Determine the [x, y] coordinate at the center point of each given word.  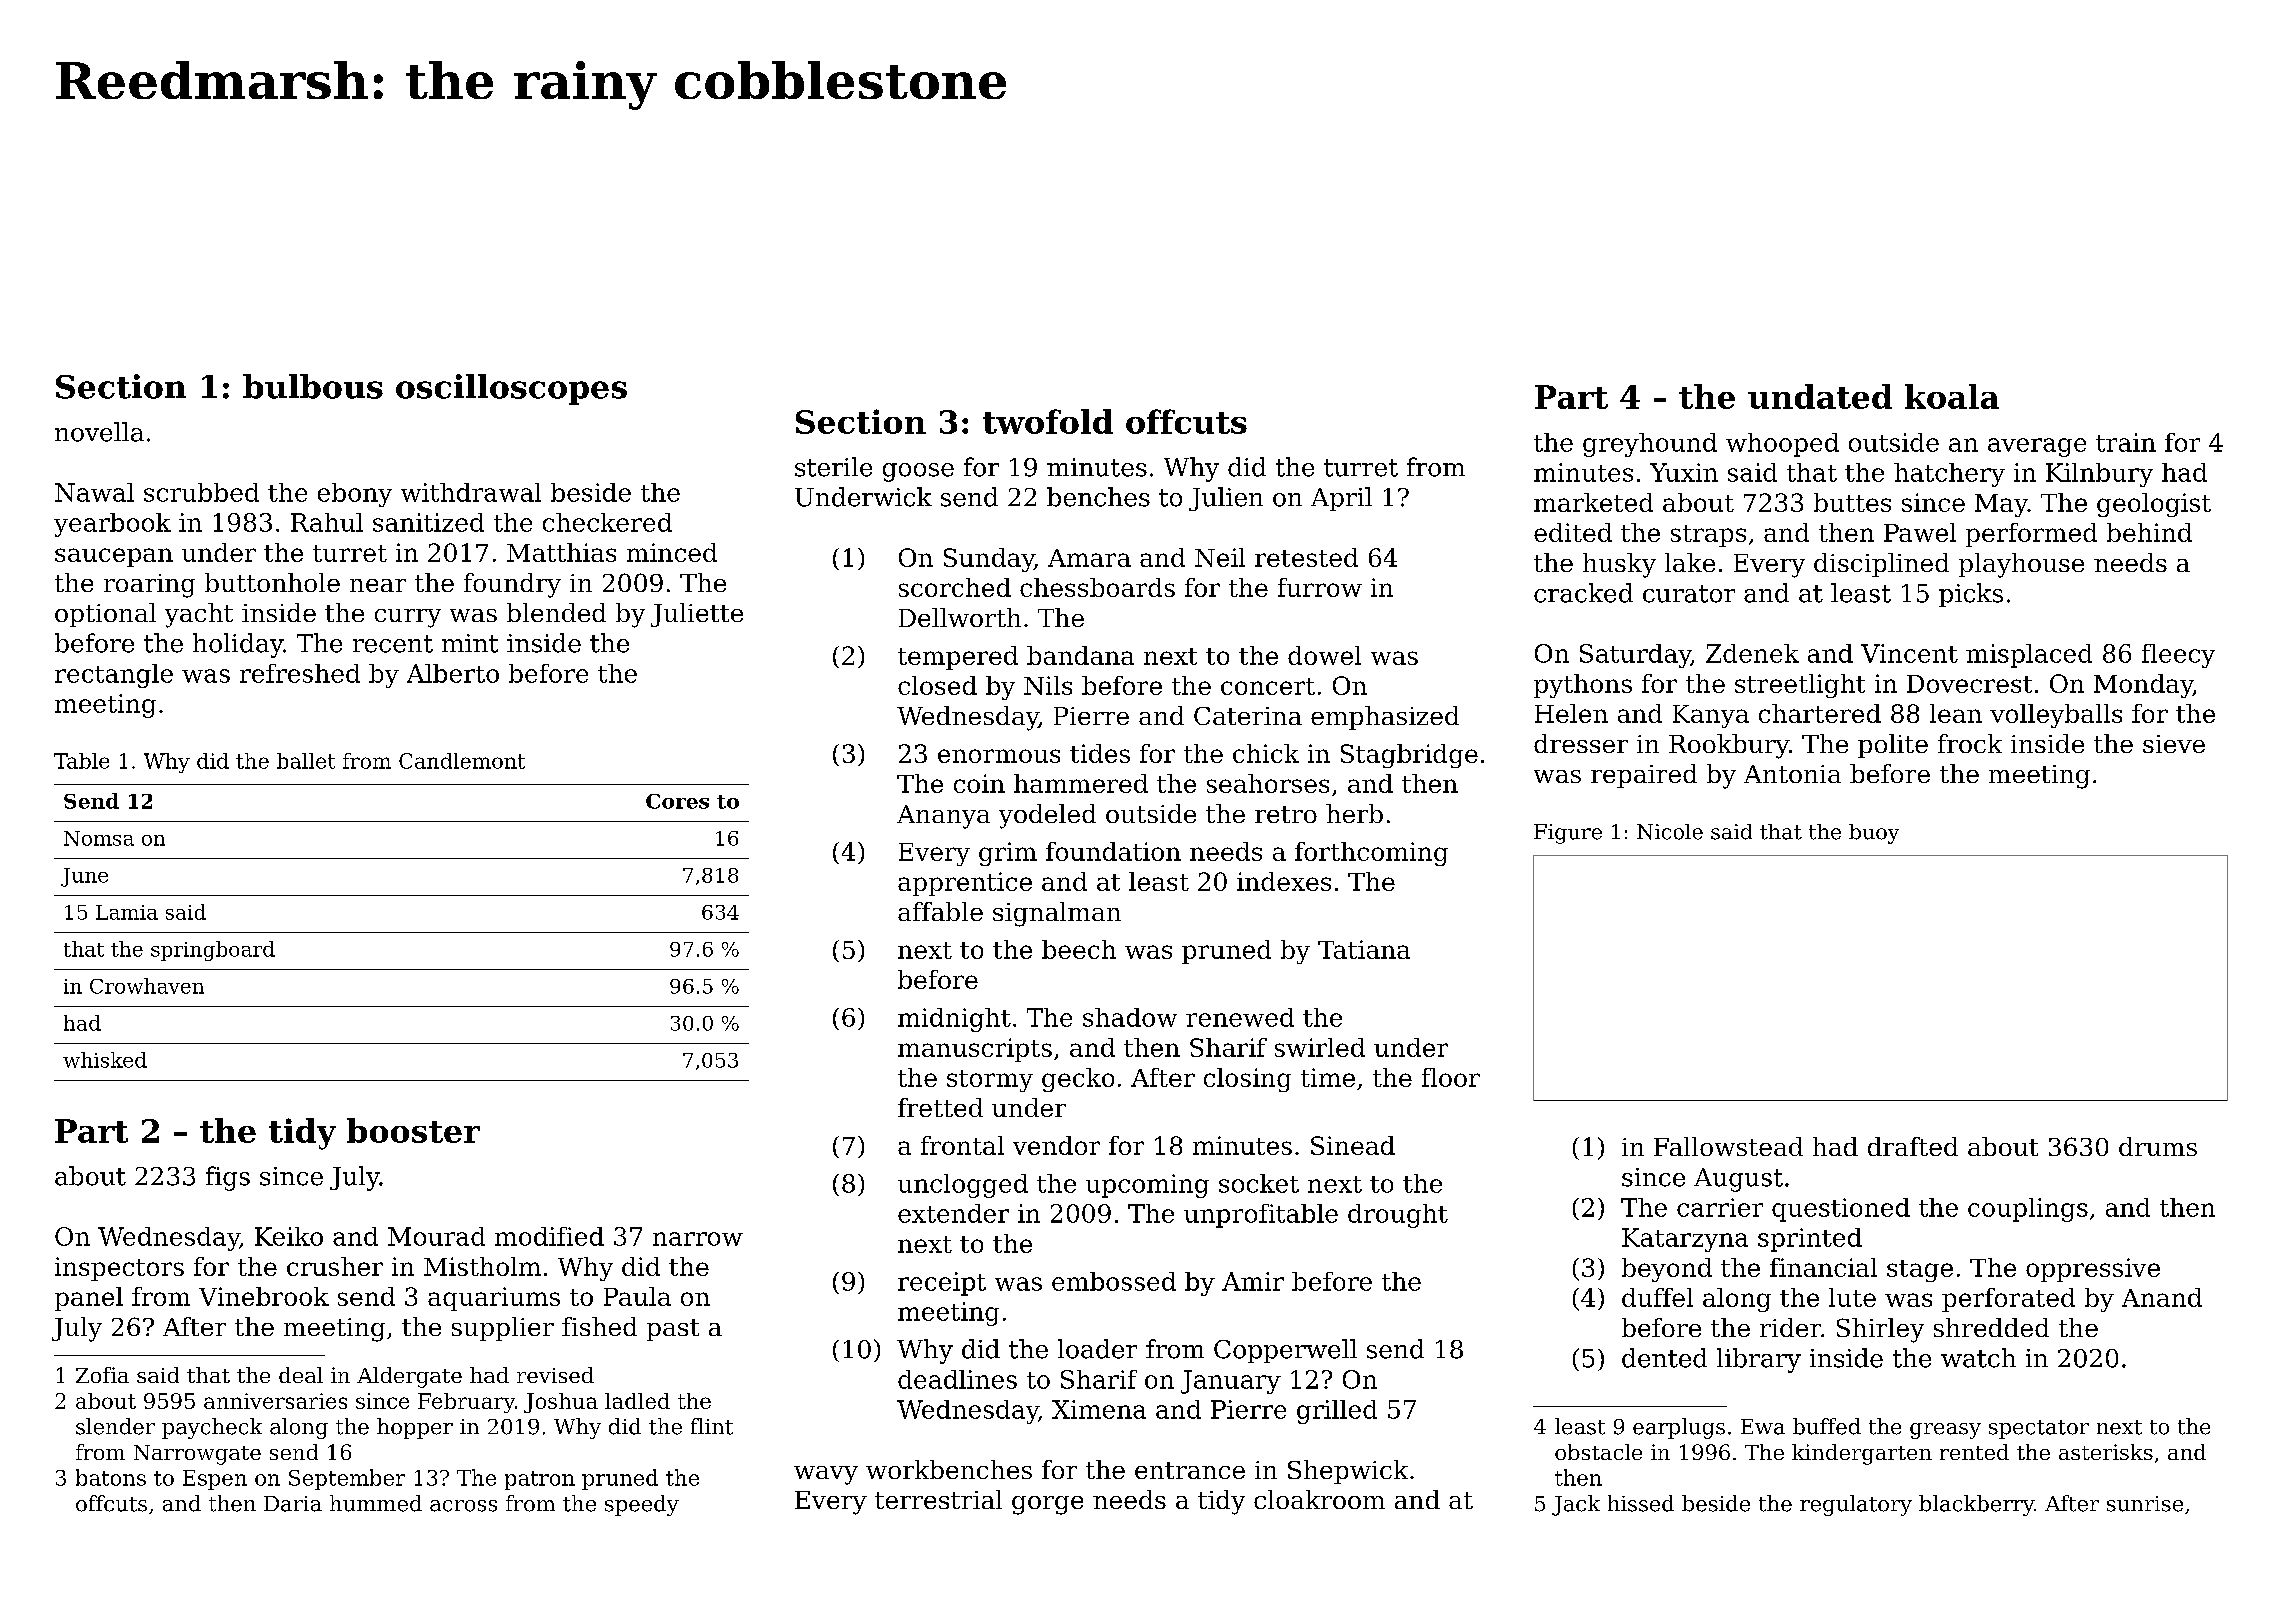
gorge [1047, 1505]
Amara [1089, 558]
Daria [293, 1504]
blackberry [1976, 1505]
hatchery [1949, 475]
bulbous [313, 386]
